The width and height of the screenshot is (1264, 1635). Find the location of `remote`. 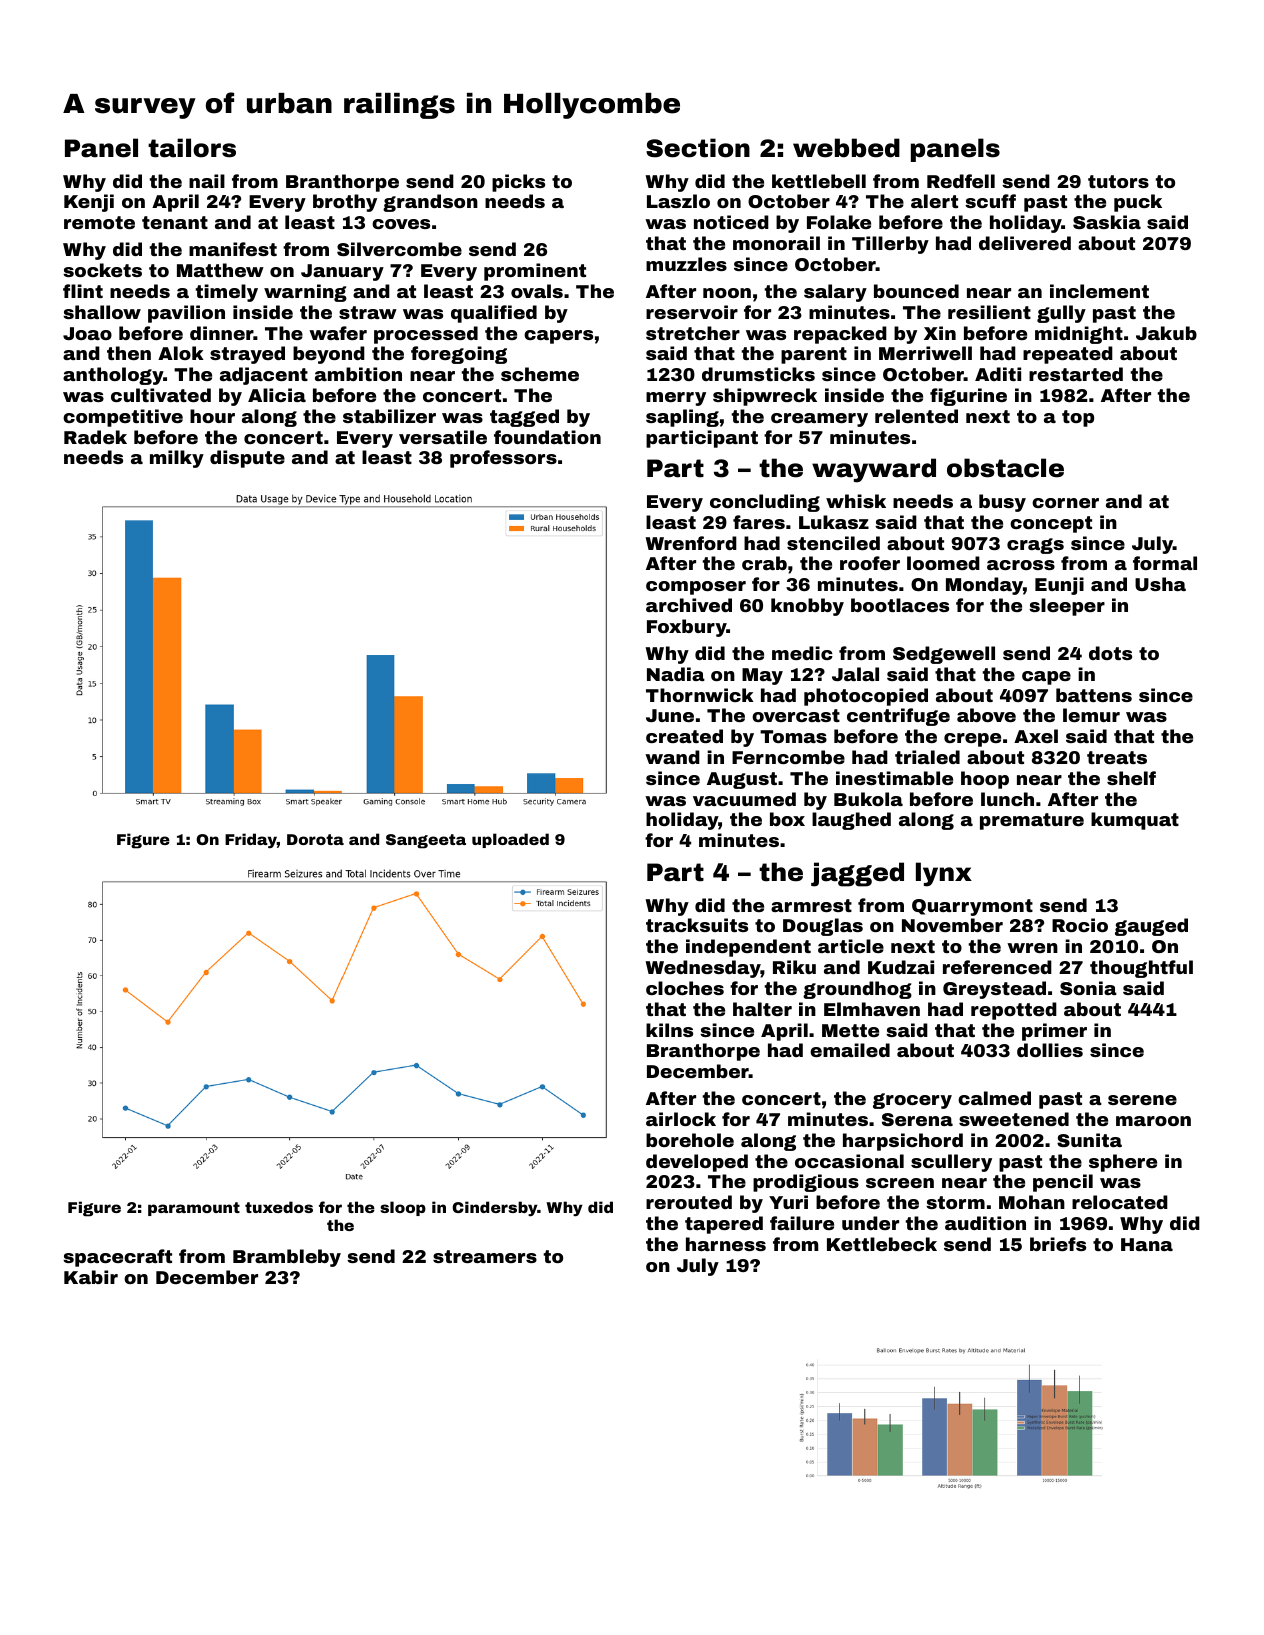

remote is located at coordinates (99, 222).
